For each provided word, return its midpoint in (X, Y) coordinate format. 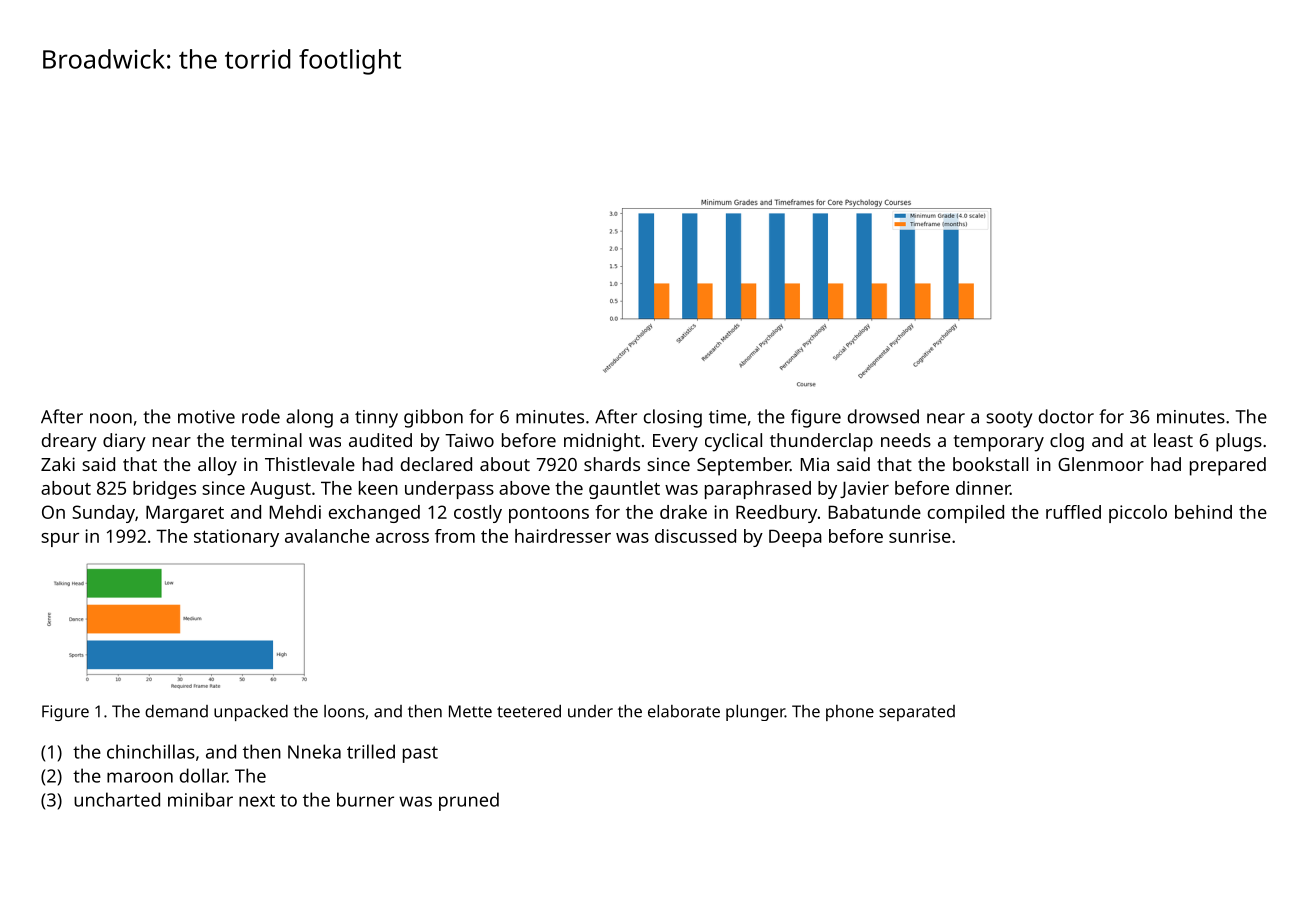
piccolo (1138, 514)
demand (176, 711)
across (402, 538)
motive (206, 417)
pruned (469, 801)
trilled (371, 751)
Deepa (795, 538)
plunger (755, 713)
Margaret (185, 514)
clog (1067, 442)
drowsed (883, 416)
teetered (529, 711)
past (420, 754)
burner (365, 799)
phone (850, 713)
